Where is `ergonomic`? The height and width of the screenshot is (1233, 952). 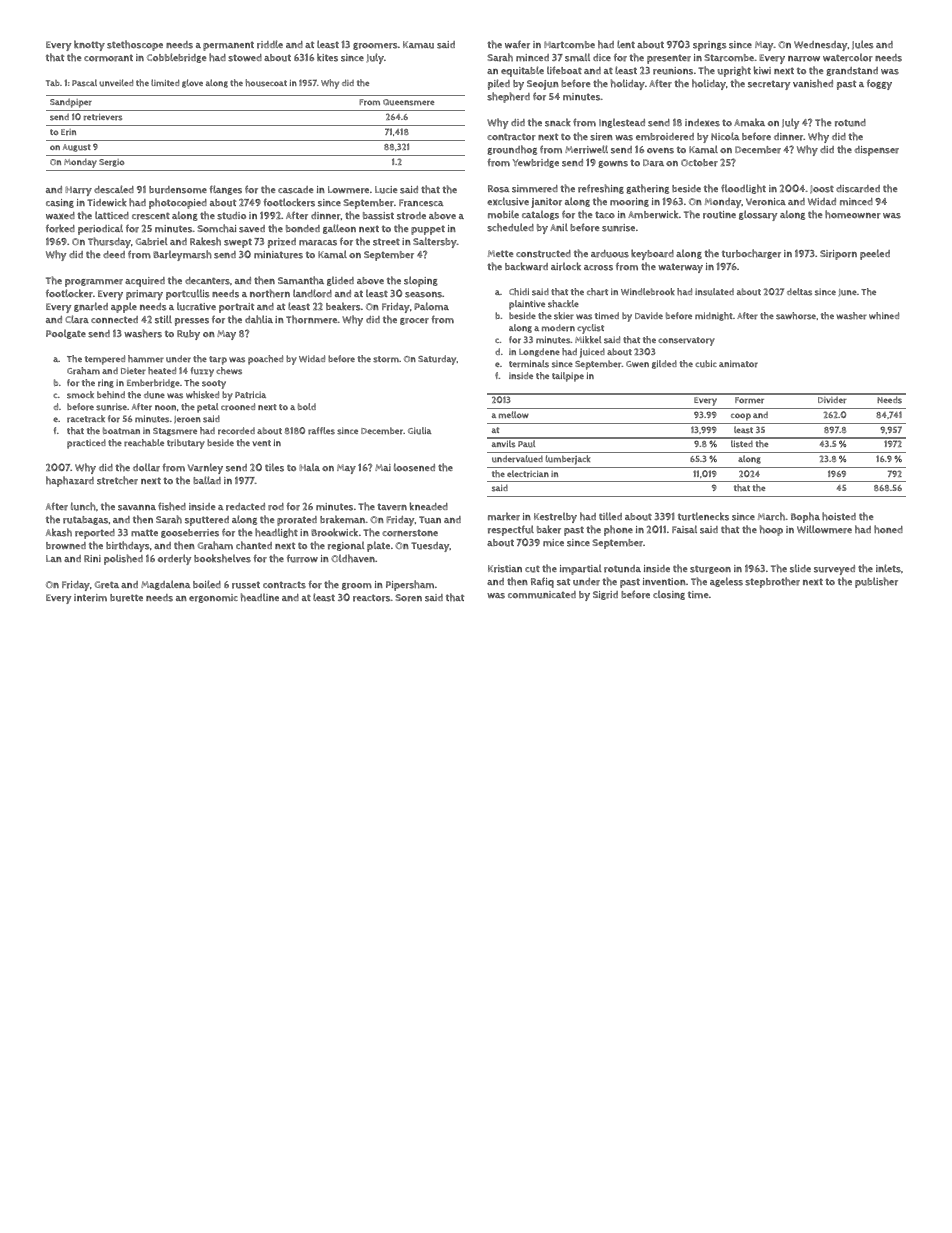
ergonomic is located at coordinates (213, 598).
